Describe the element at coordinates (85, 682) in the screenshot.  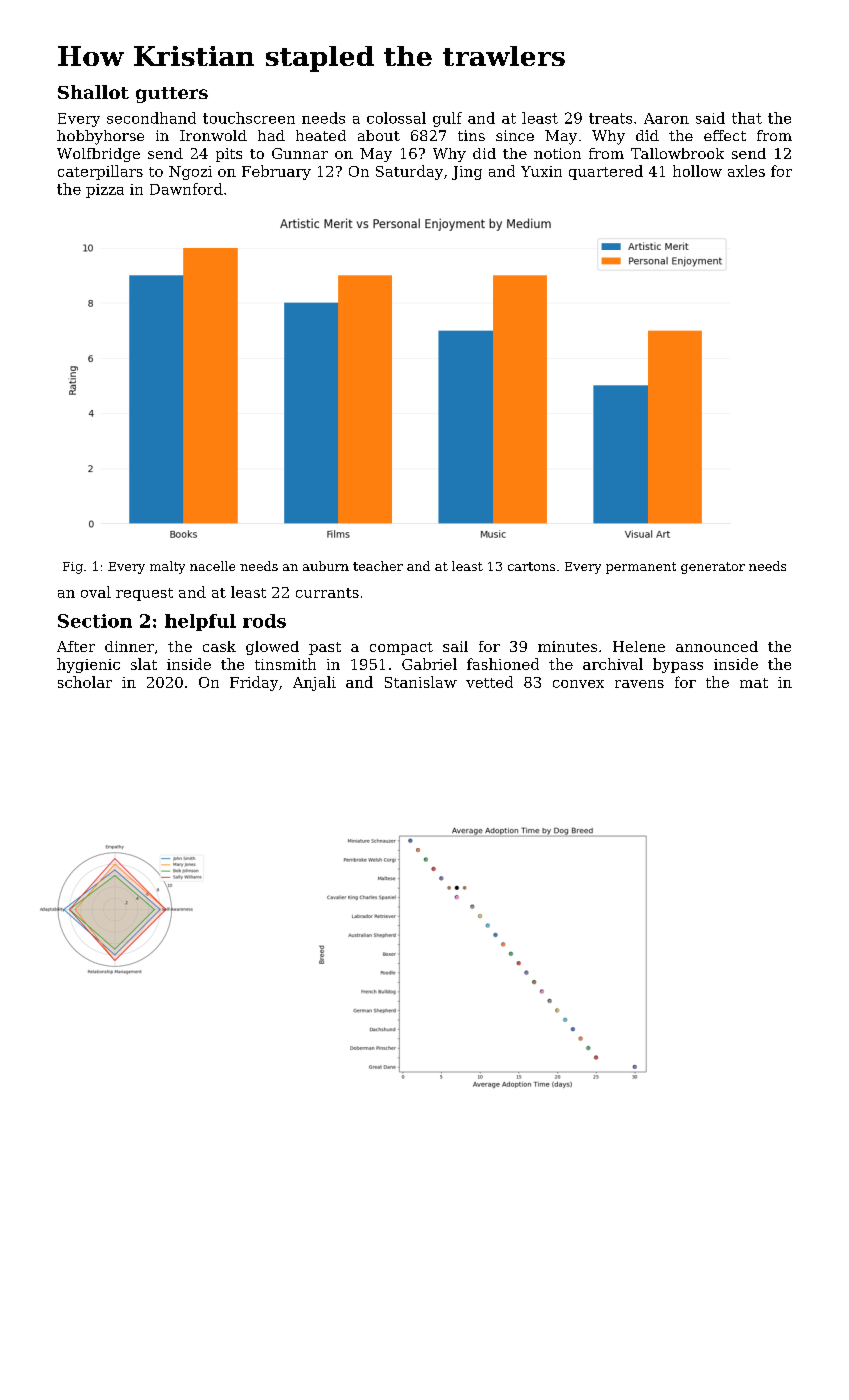
I see `scholar` at that location.
